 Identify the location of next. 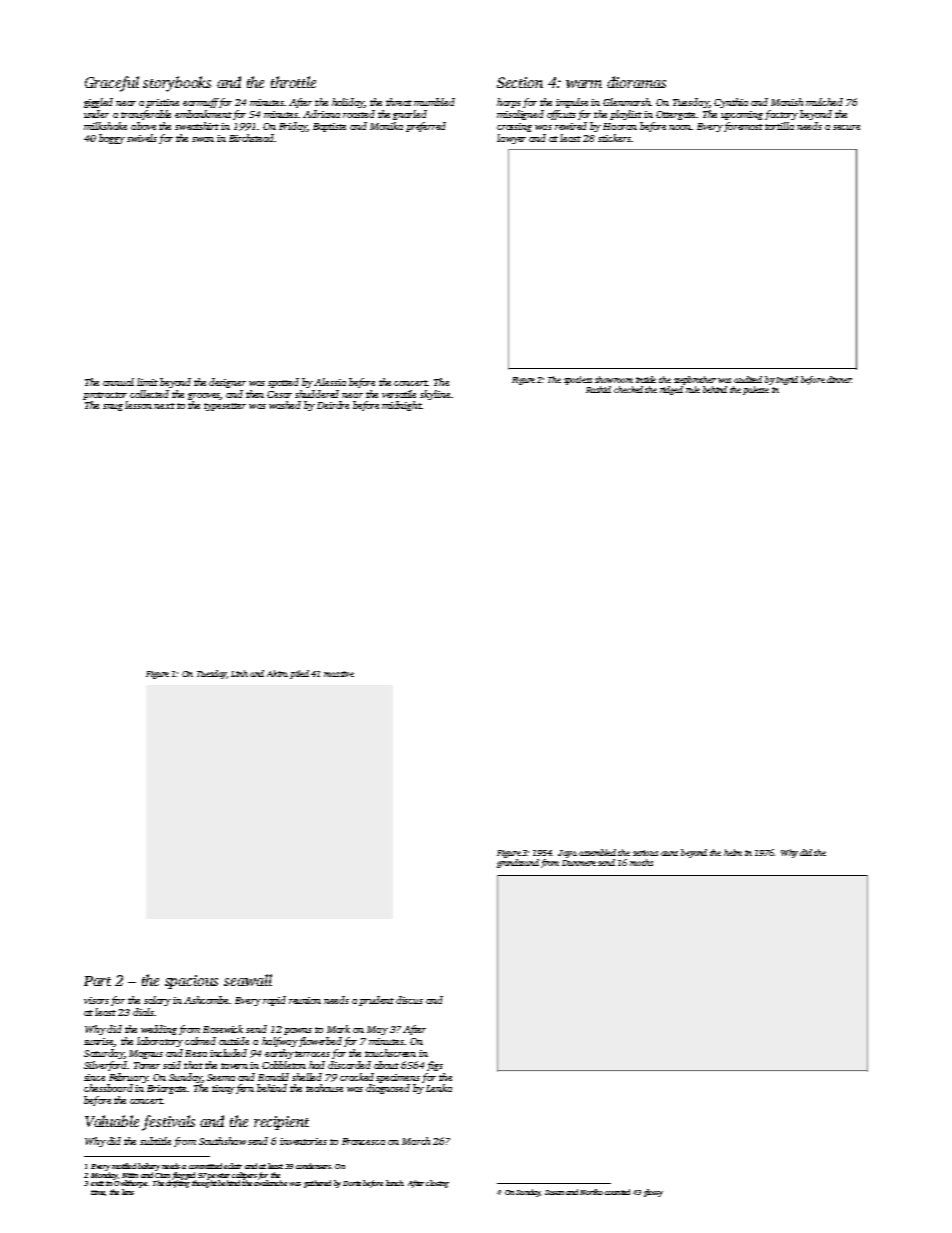
(164, 406).
